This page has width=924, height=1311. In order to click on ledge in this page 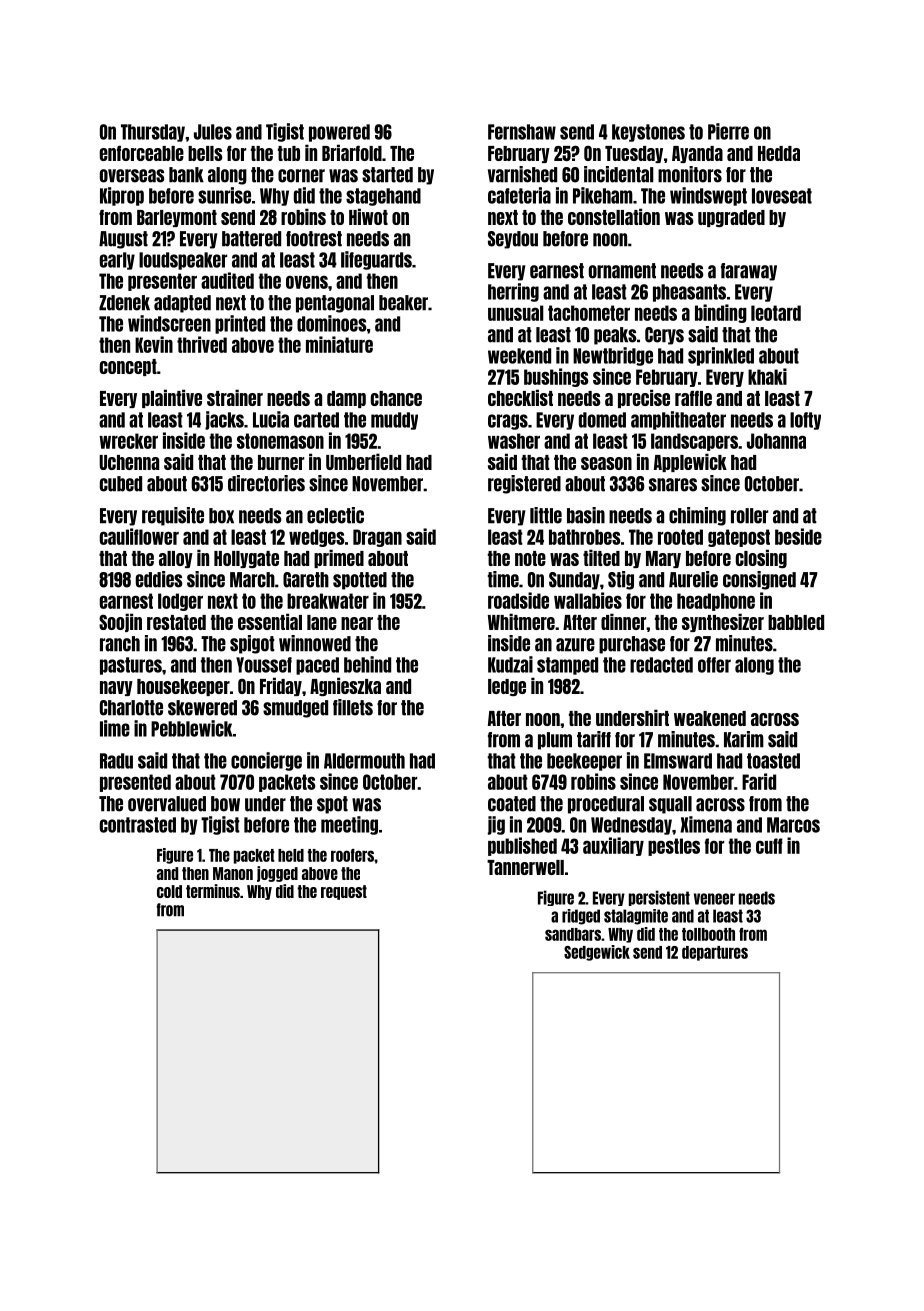, I will do `click(507, 687)`.
